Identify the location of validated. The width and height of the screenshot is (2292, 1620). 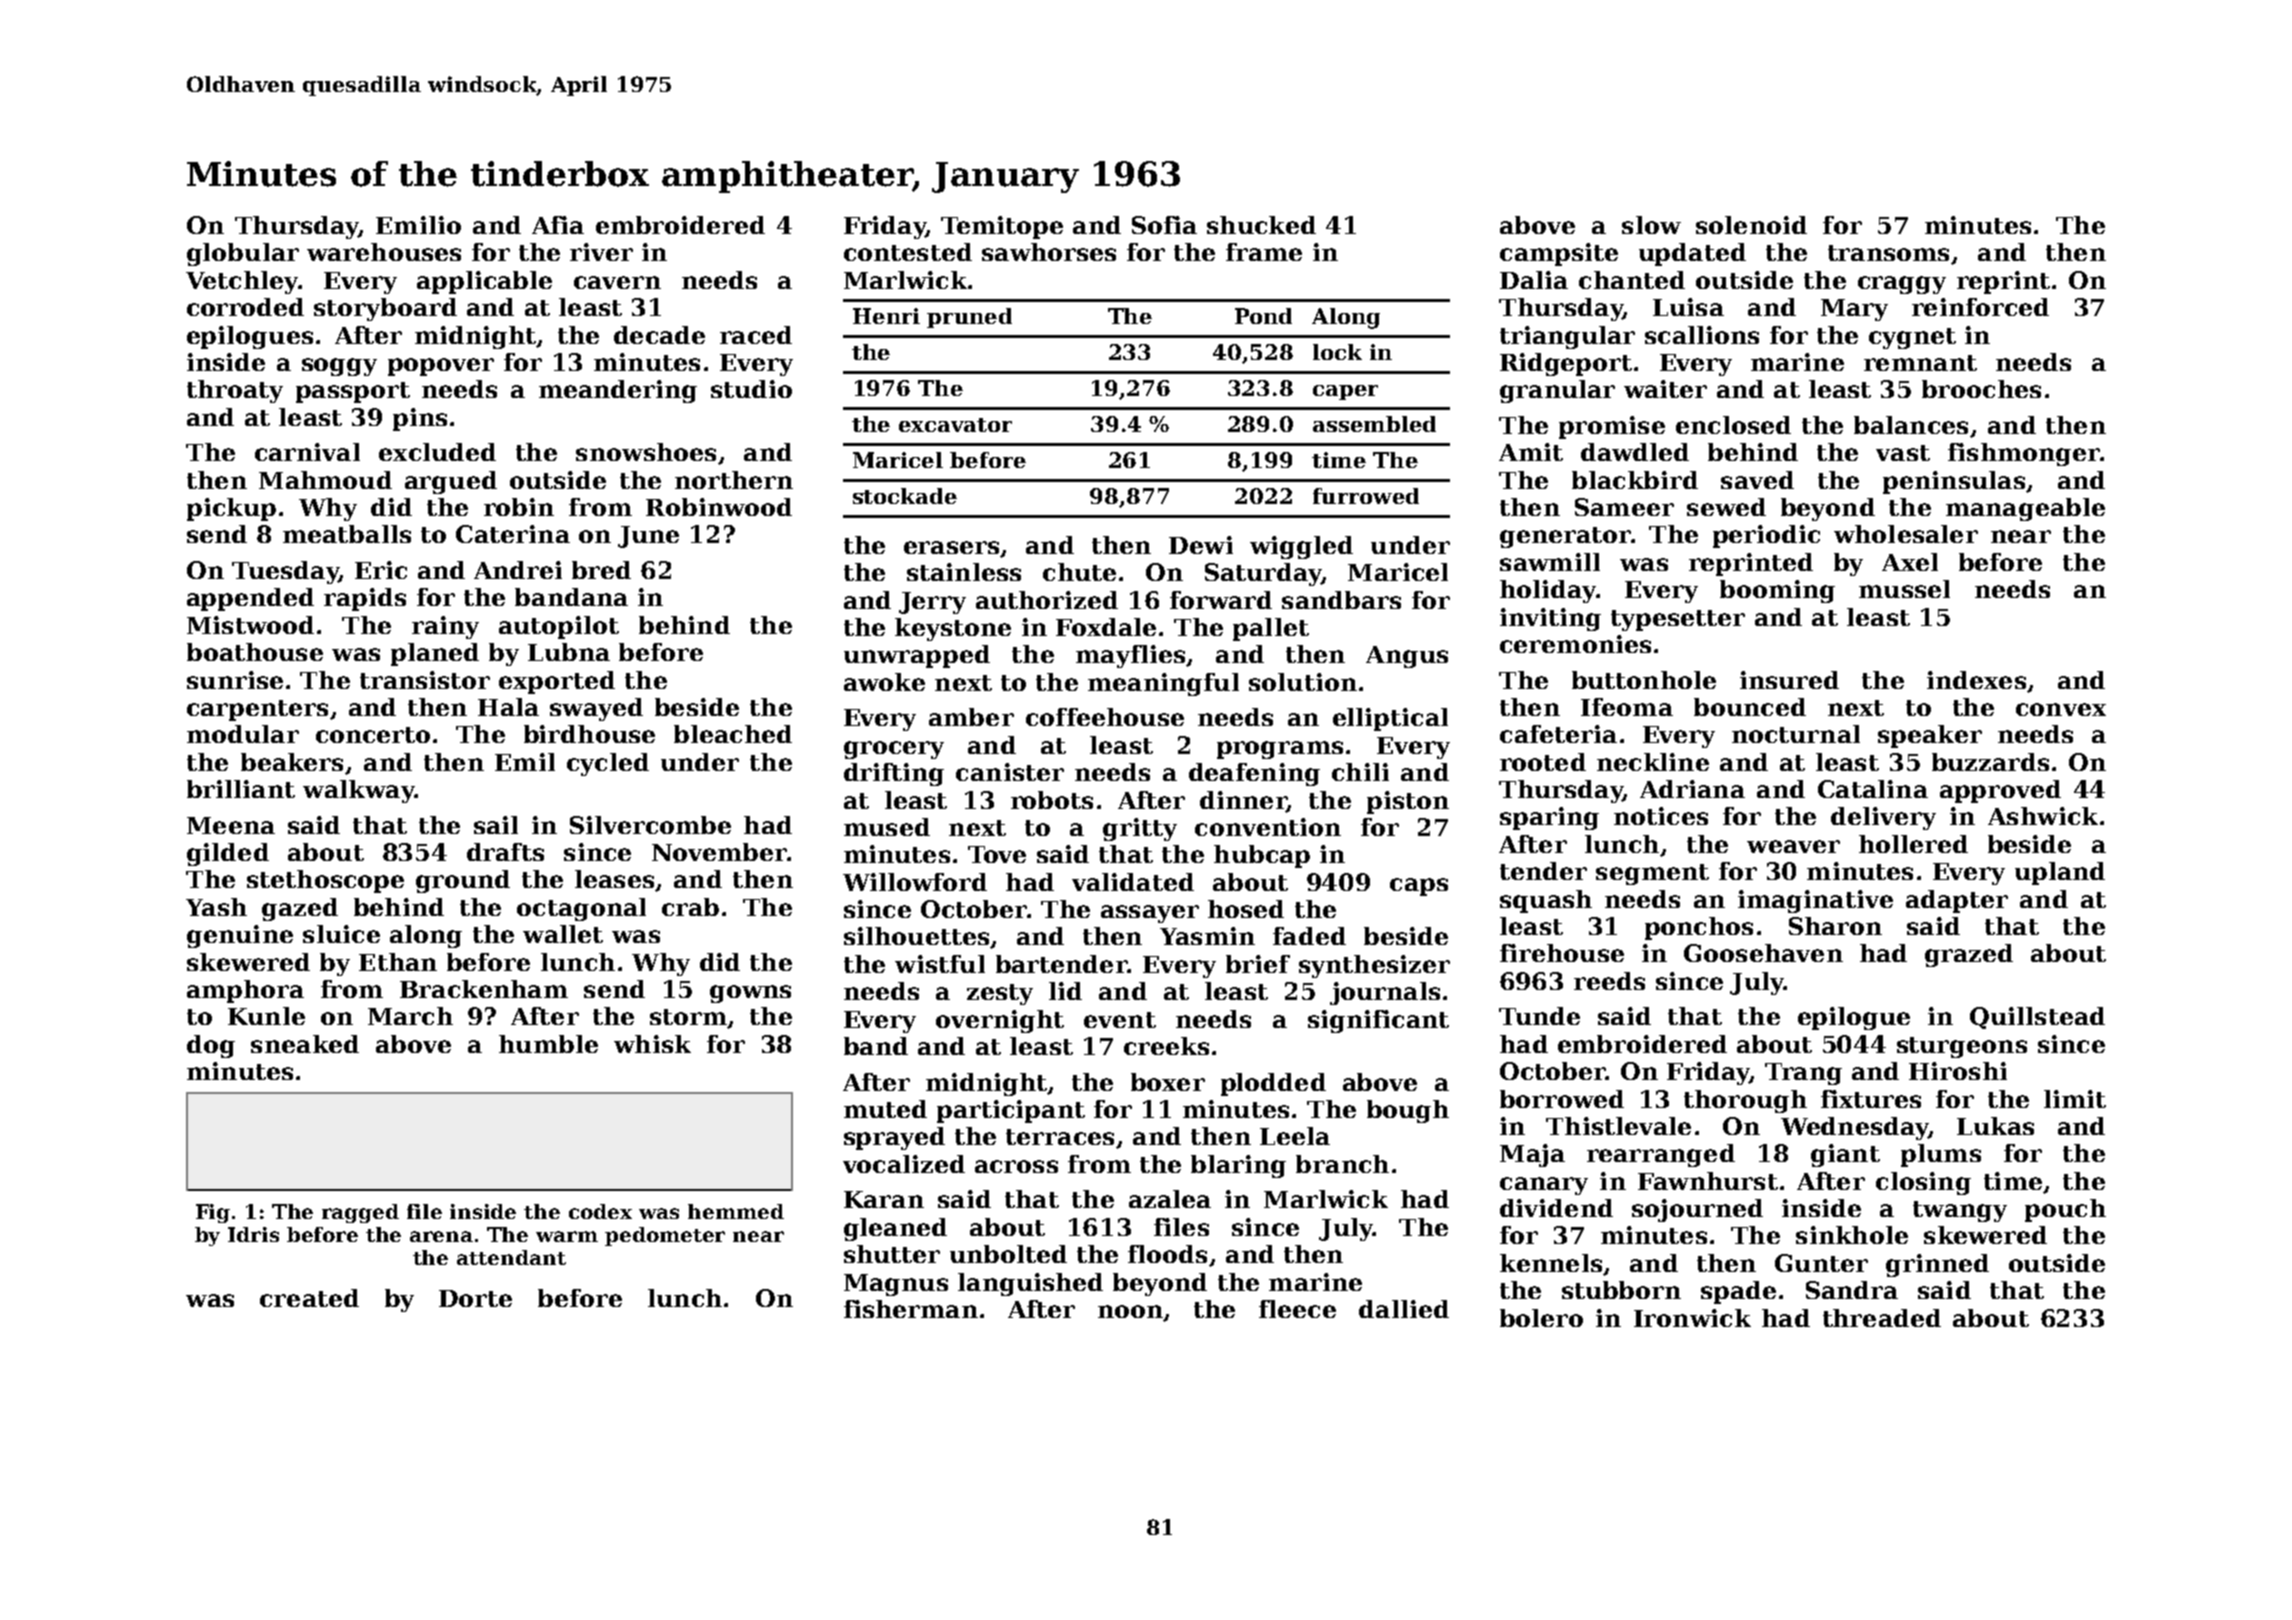
(1133, 882).
